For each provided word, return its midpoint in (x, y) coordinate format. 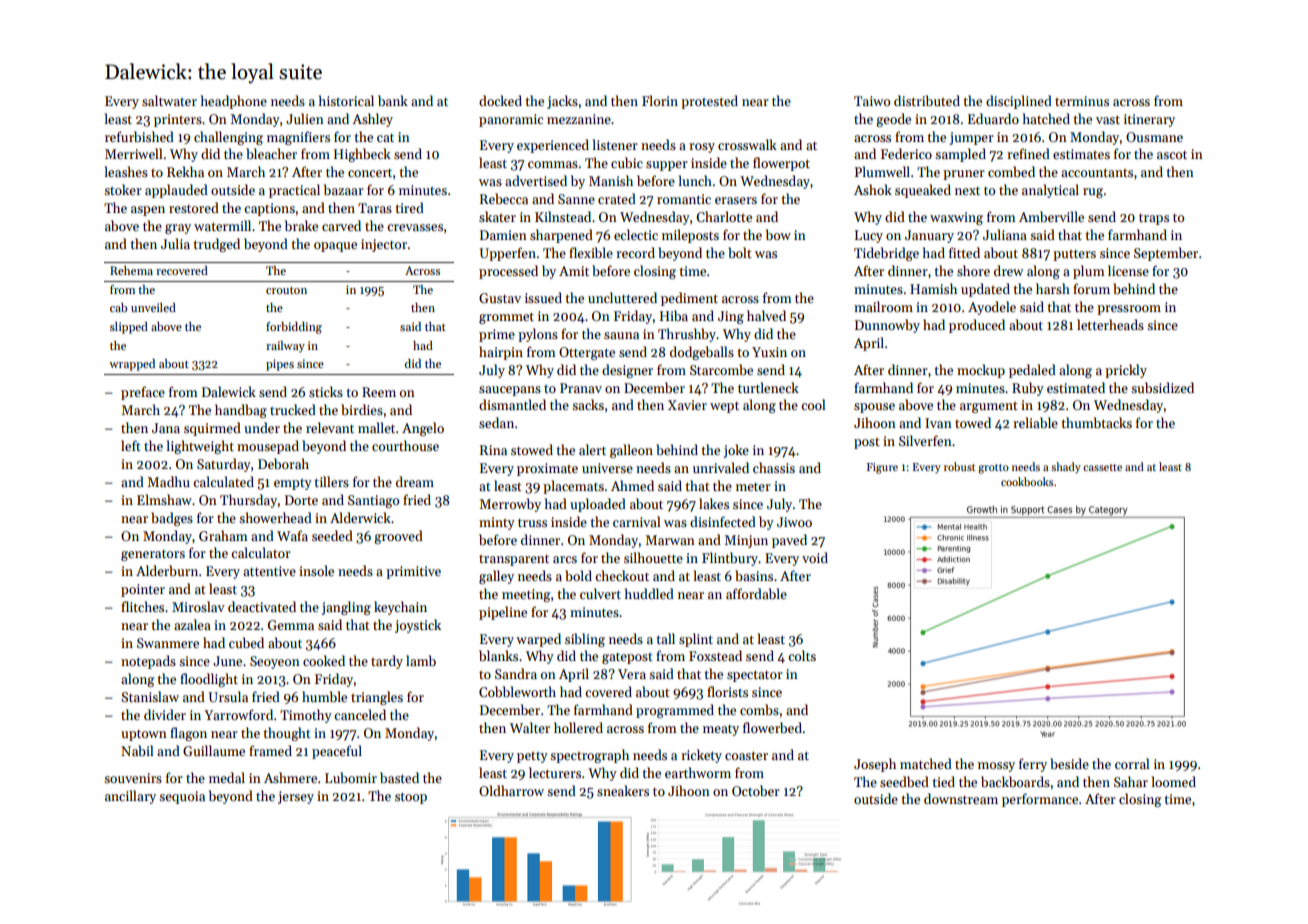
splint (696, 640)
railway (285, 347)
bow (778, 234)
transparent (514, 560)
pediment (689, 299)
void (815, 557)
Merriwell (134, 153)
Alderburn (167, 570)
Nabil (137, 750)
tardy (387, 662)
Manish (611, 180)
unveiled (153, 307)
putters (1074, 255)
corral (1132, 763)
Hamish (933, 288)
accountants (1097, 172)
